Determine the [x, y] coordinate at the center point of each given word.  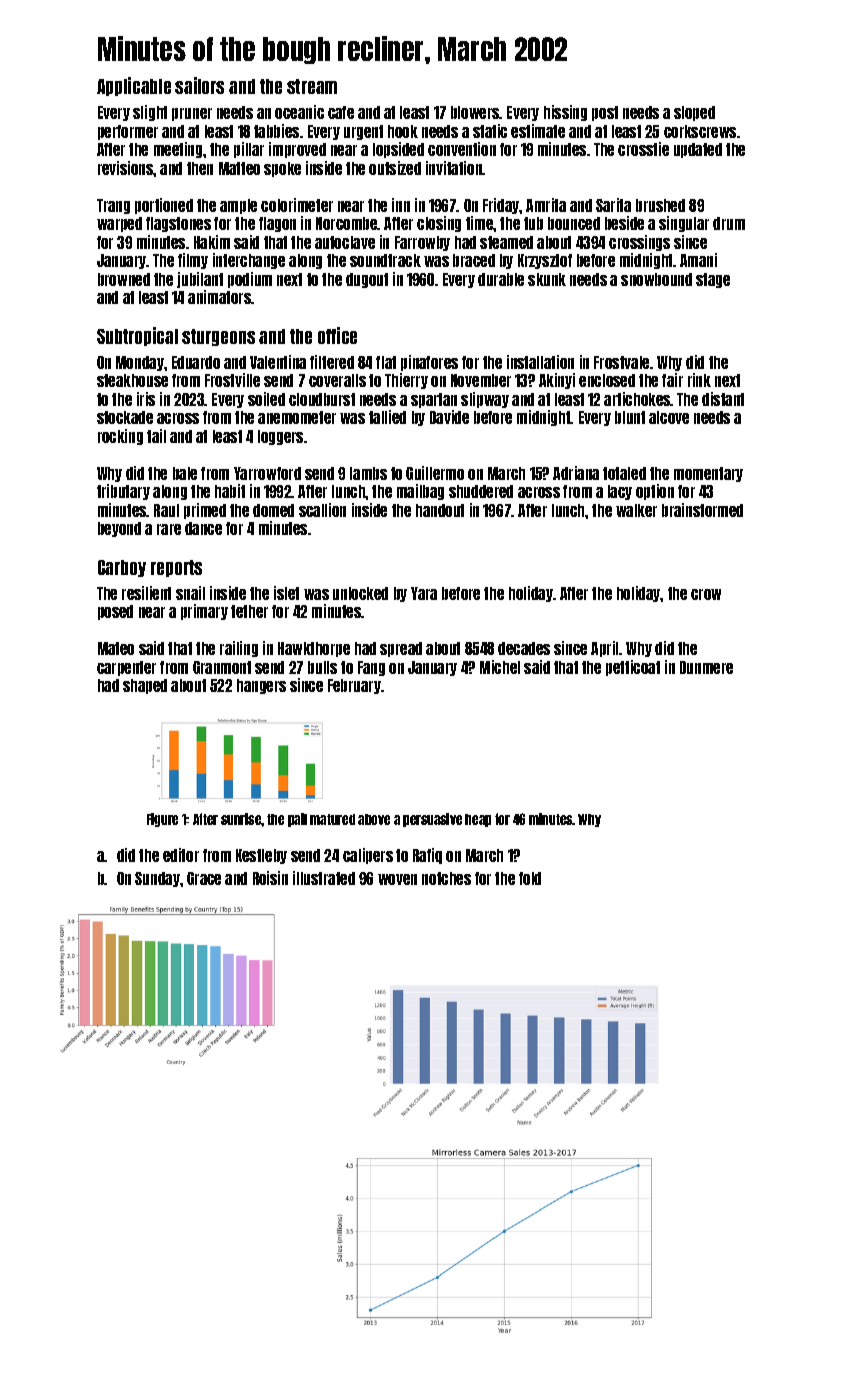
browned [124, 279]
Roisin [270, 878]
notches [446, 878]
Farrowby [422, 243]
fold [530, 878]
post [605, 113]
